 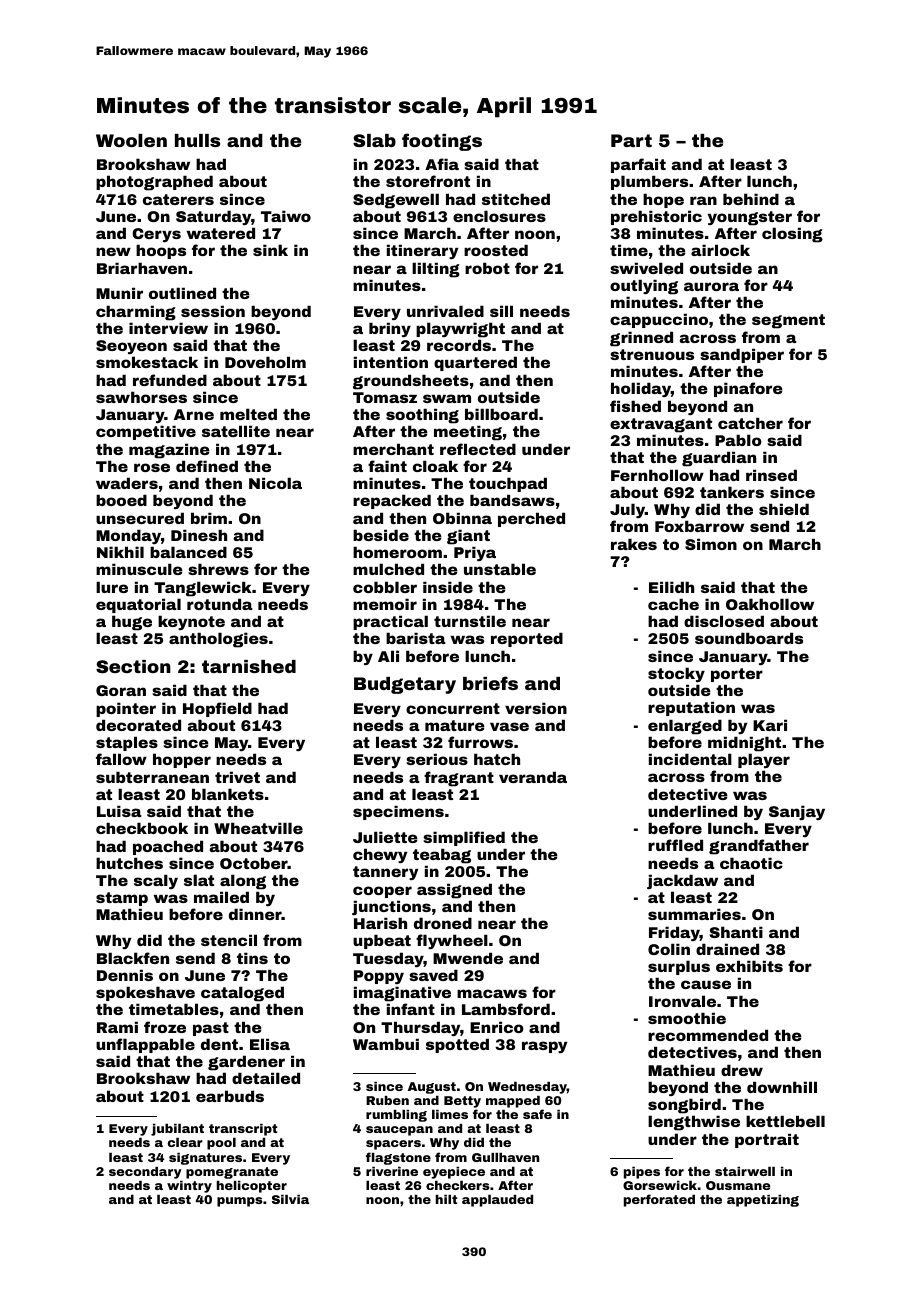 What do you see at coordinates (442, 142) in the document?
I see `footings` at bounding box center [442, 142].
